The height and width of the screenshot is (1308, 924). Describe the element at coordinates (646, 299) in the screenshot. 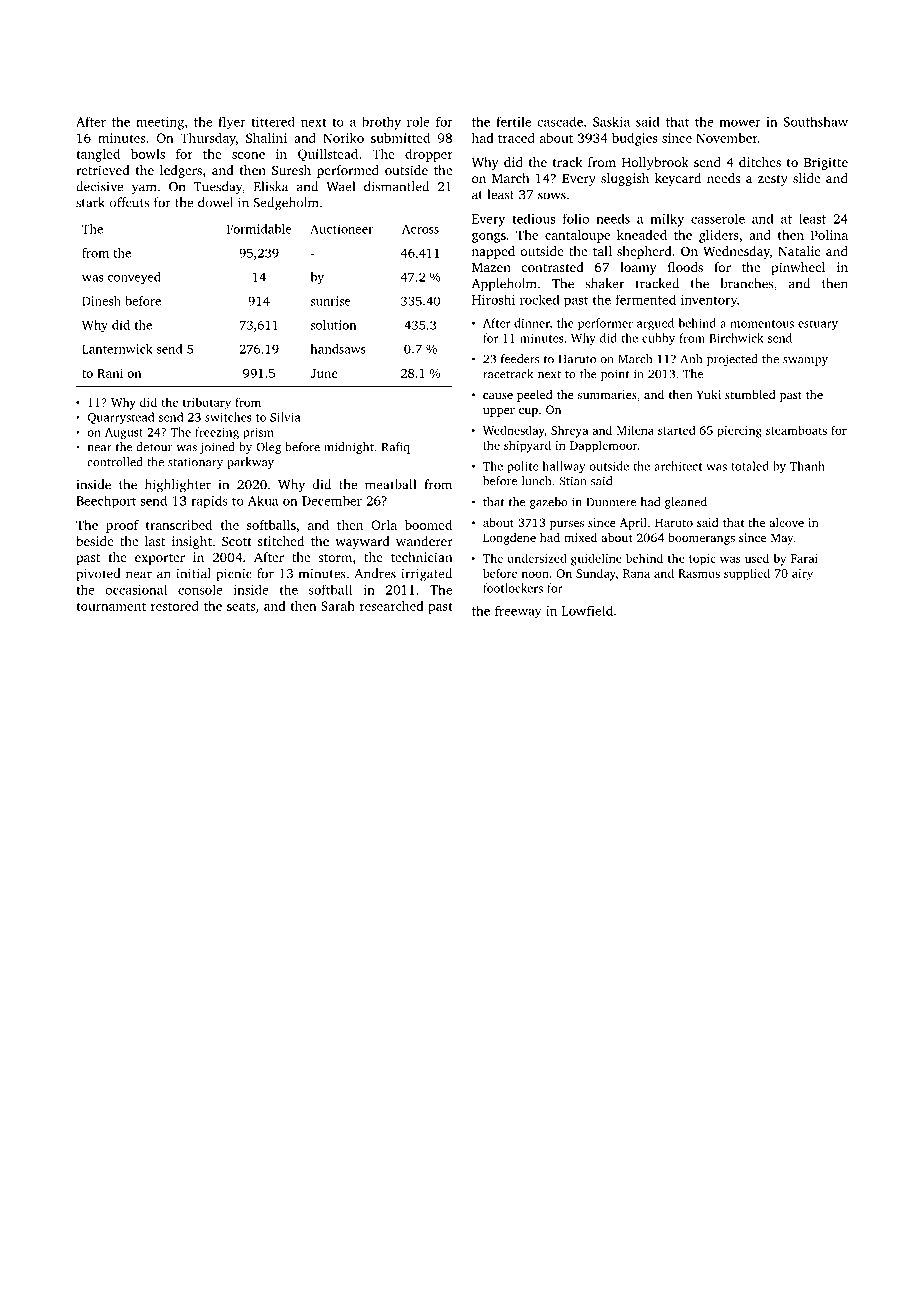

I see `fermented` at that location.
